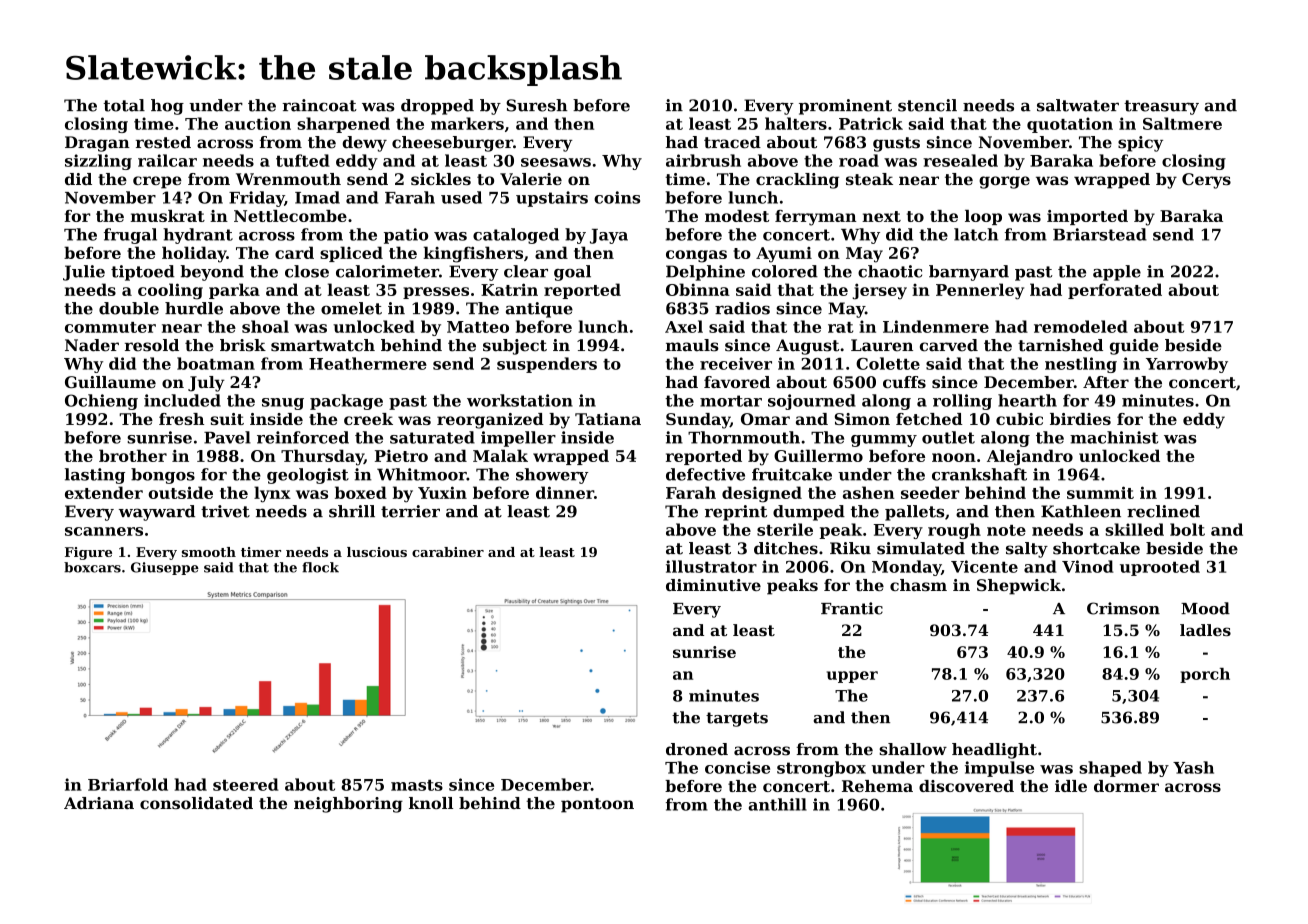 The image size is (1308, 924). What do you see at coordinates (467, 123) in the screenshot?
I see `markers` at bounding box center [467, 123].
